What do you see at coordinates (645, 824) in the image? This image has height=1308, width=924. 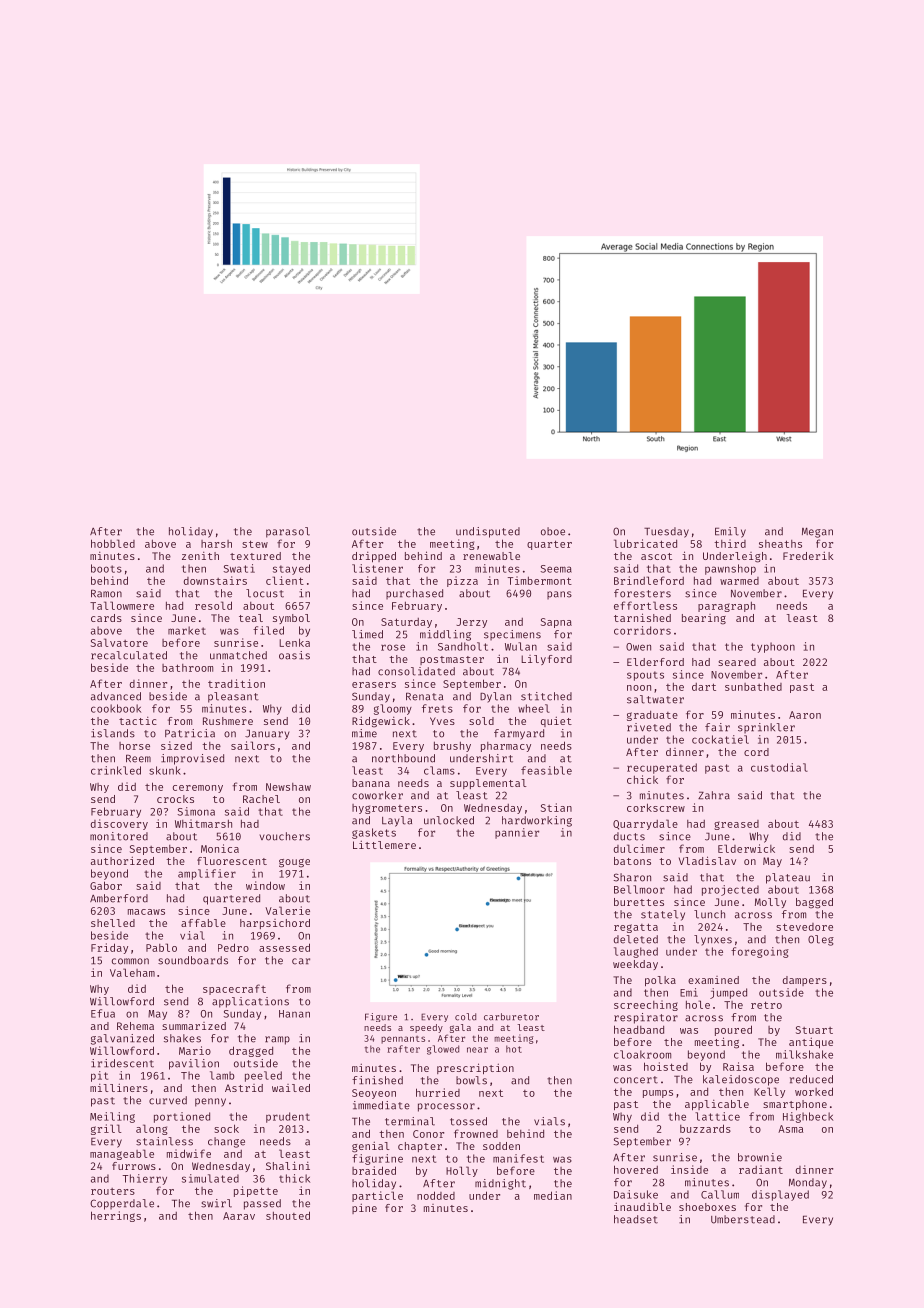 I see `Quarrydale` at bounding box center [645, 824].
